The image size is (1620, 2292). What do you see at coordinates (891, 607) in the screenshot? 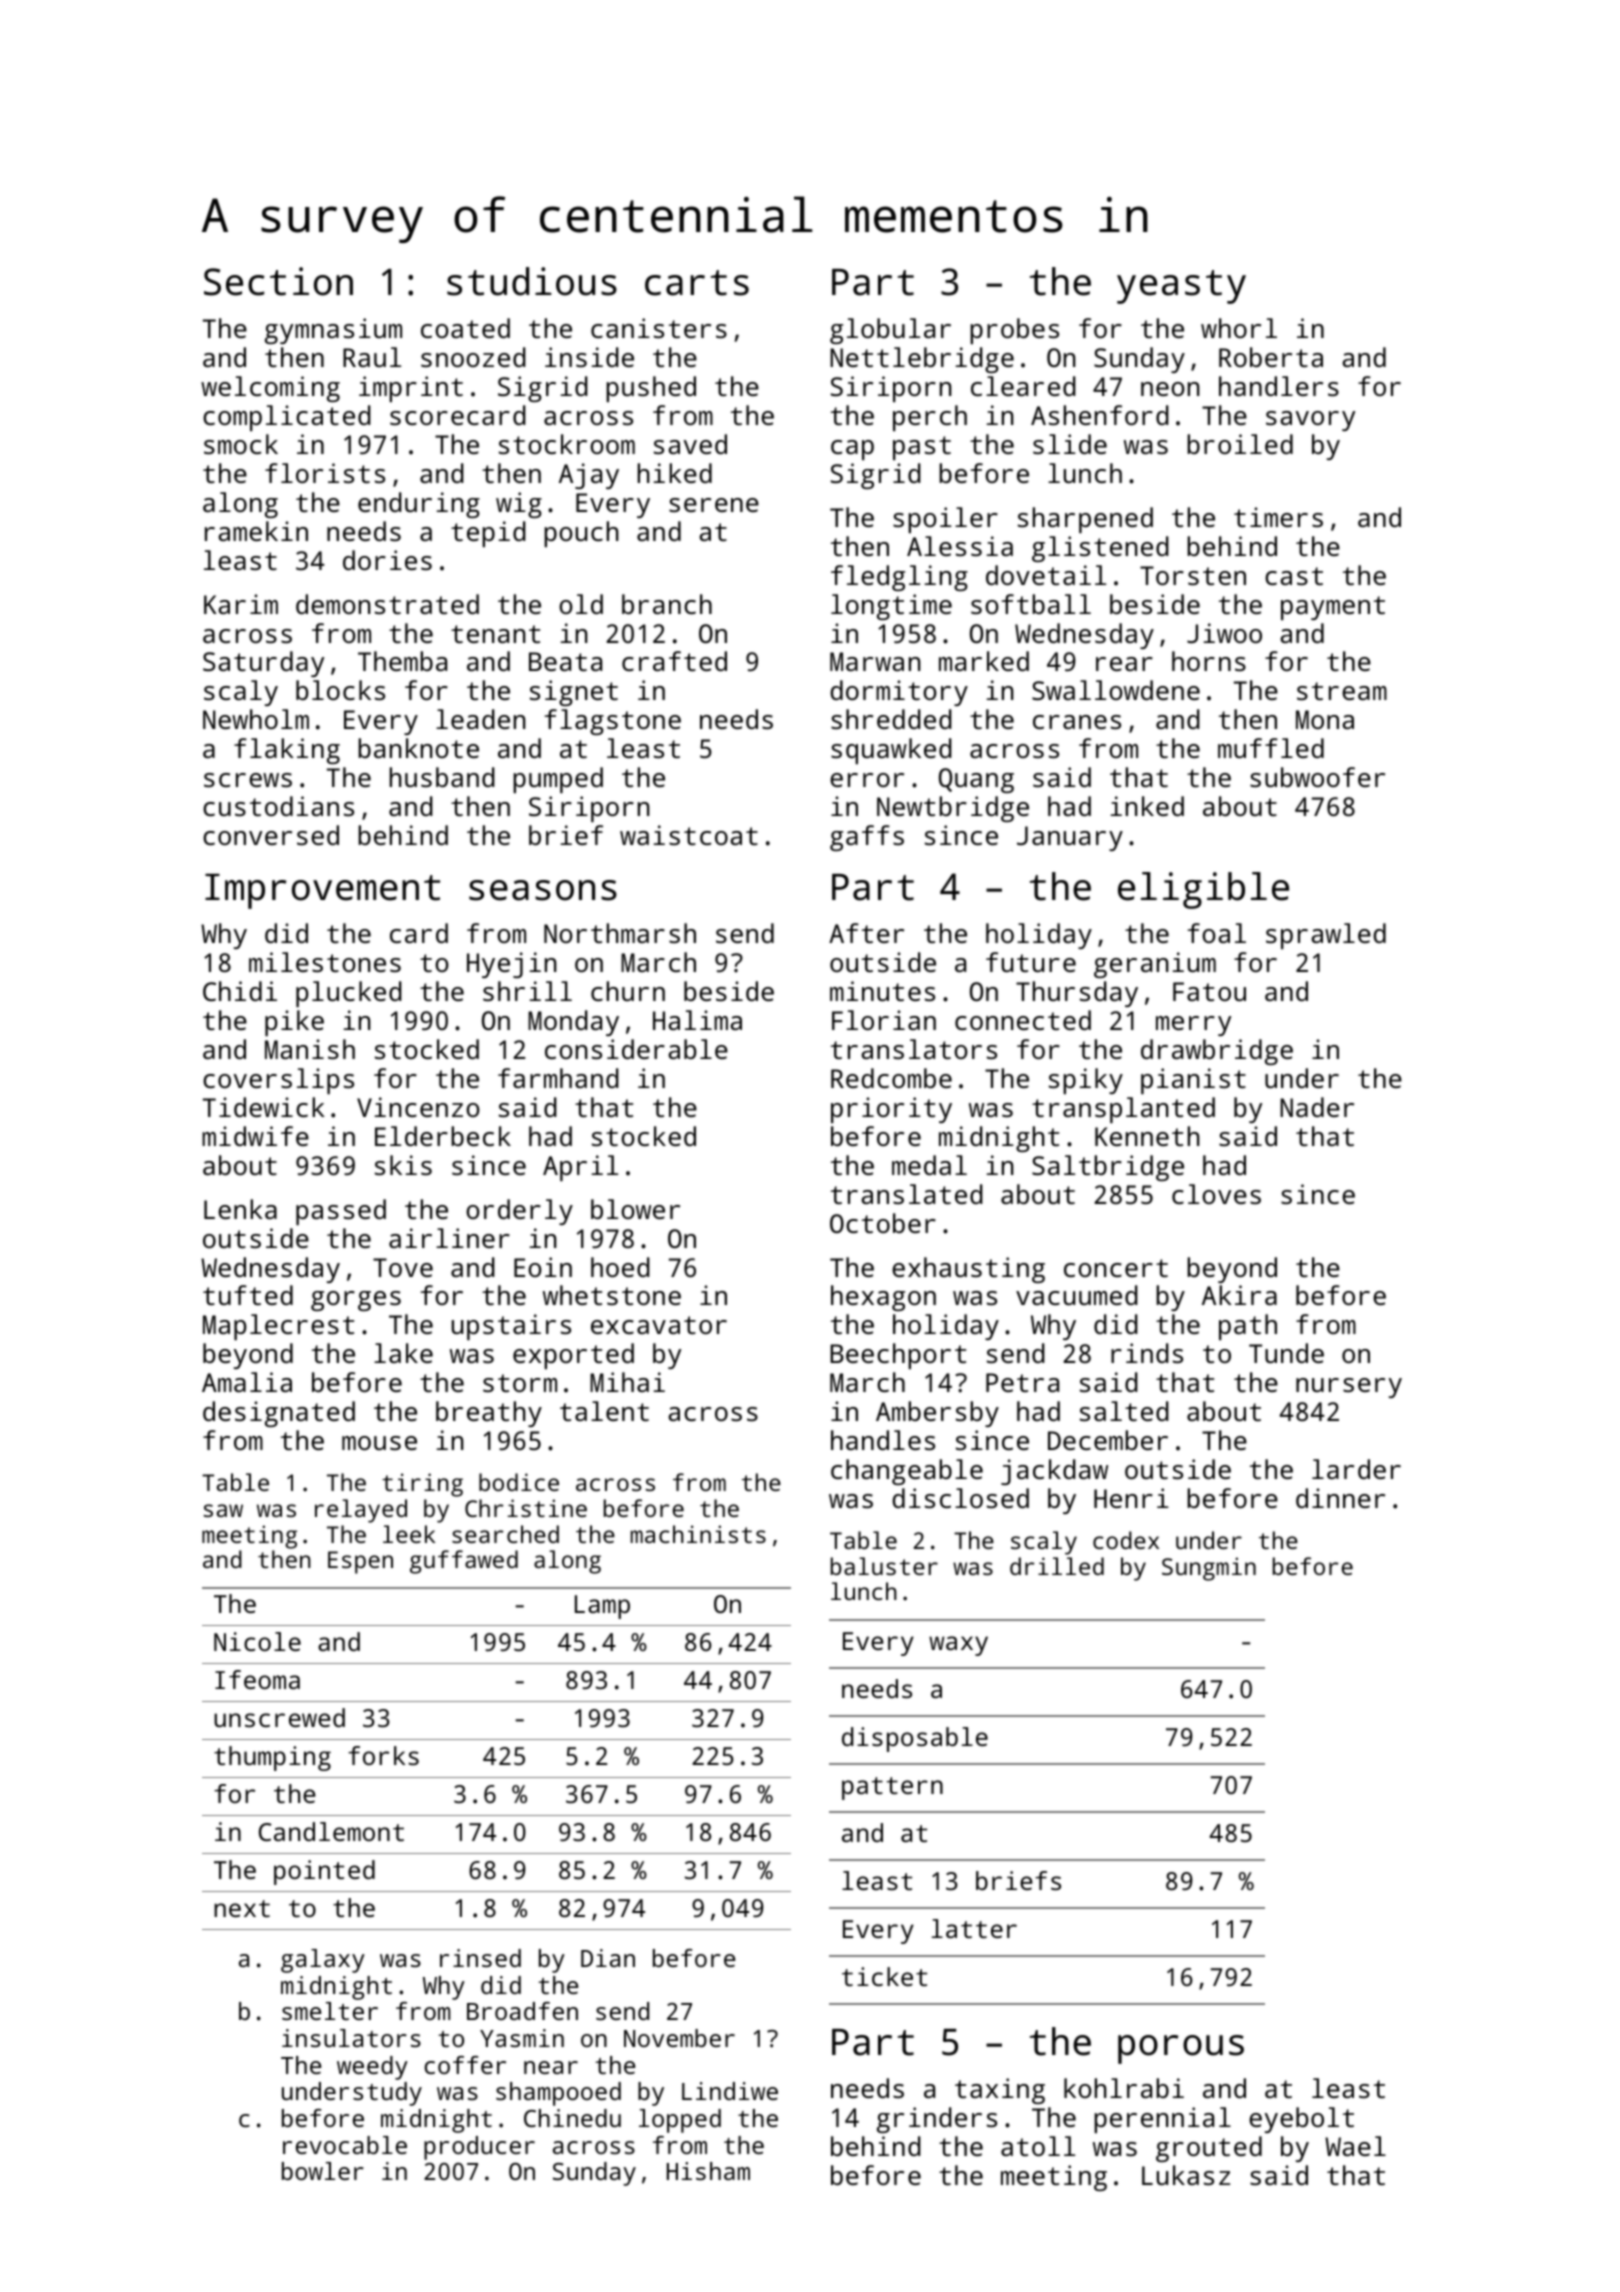
I see `longtime` at bounding box center [891, 607].
